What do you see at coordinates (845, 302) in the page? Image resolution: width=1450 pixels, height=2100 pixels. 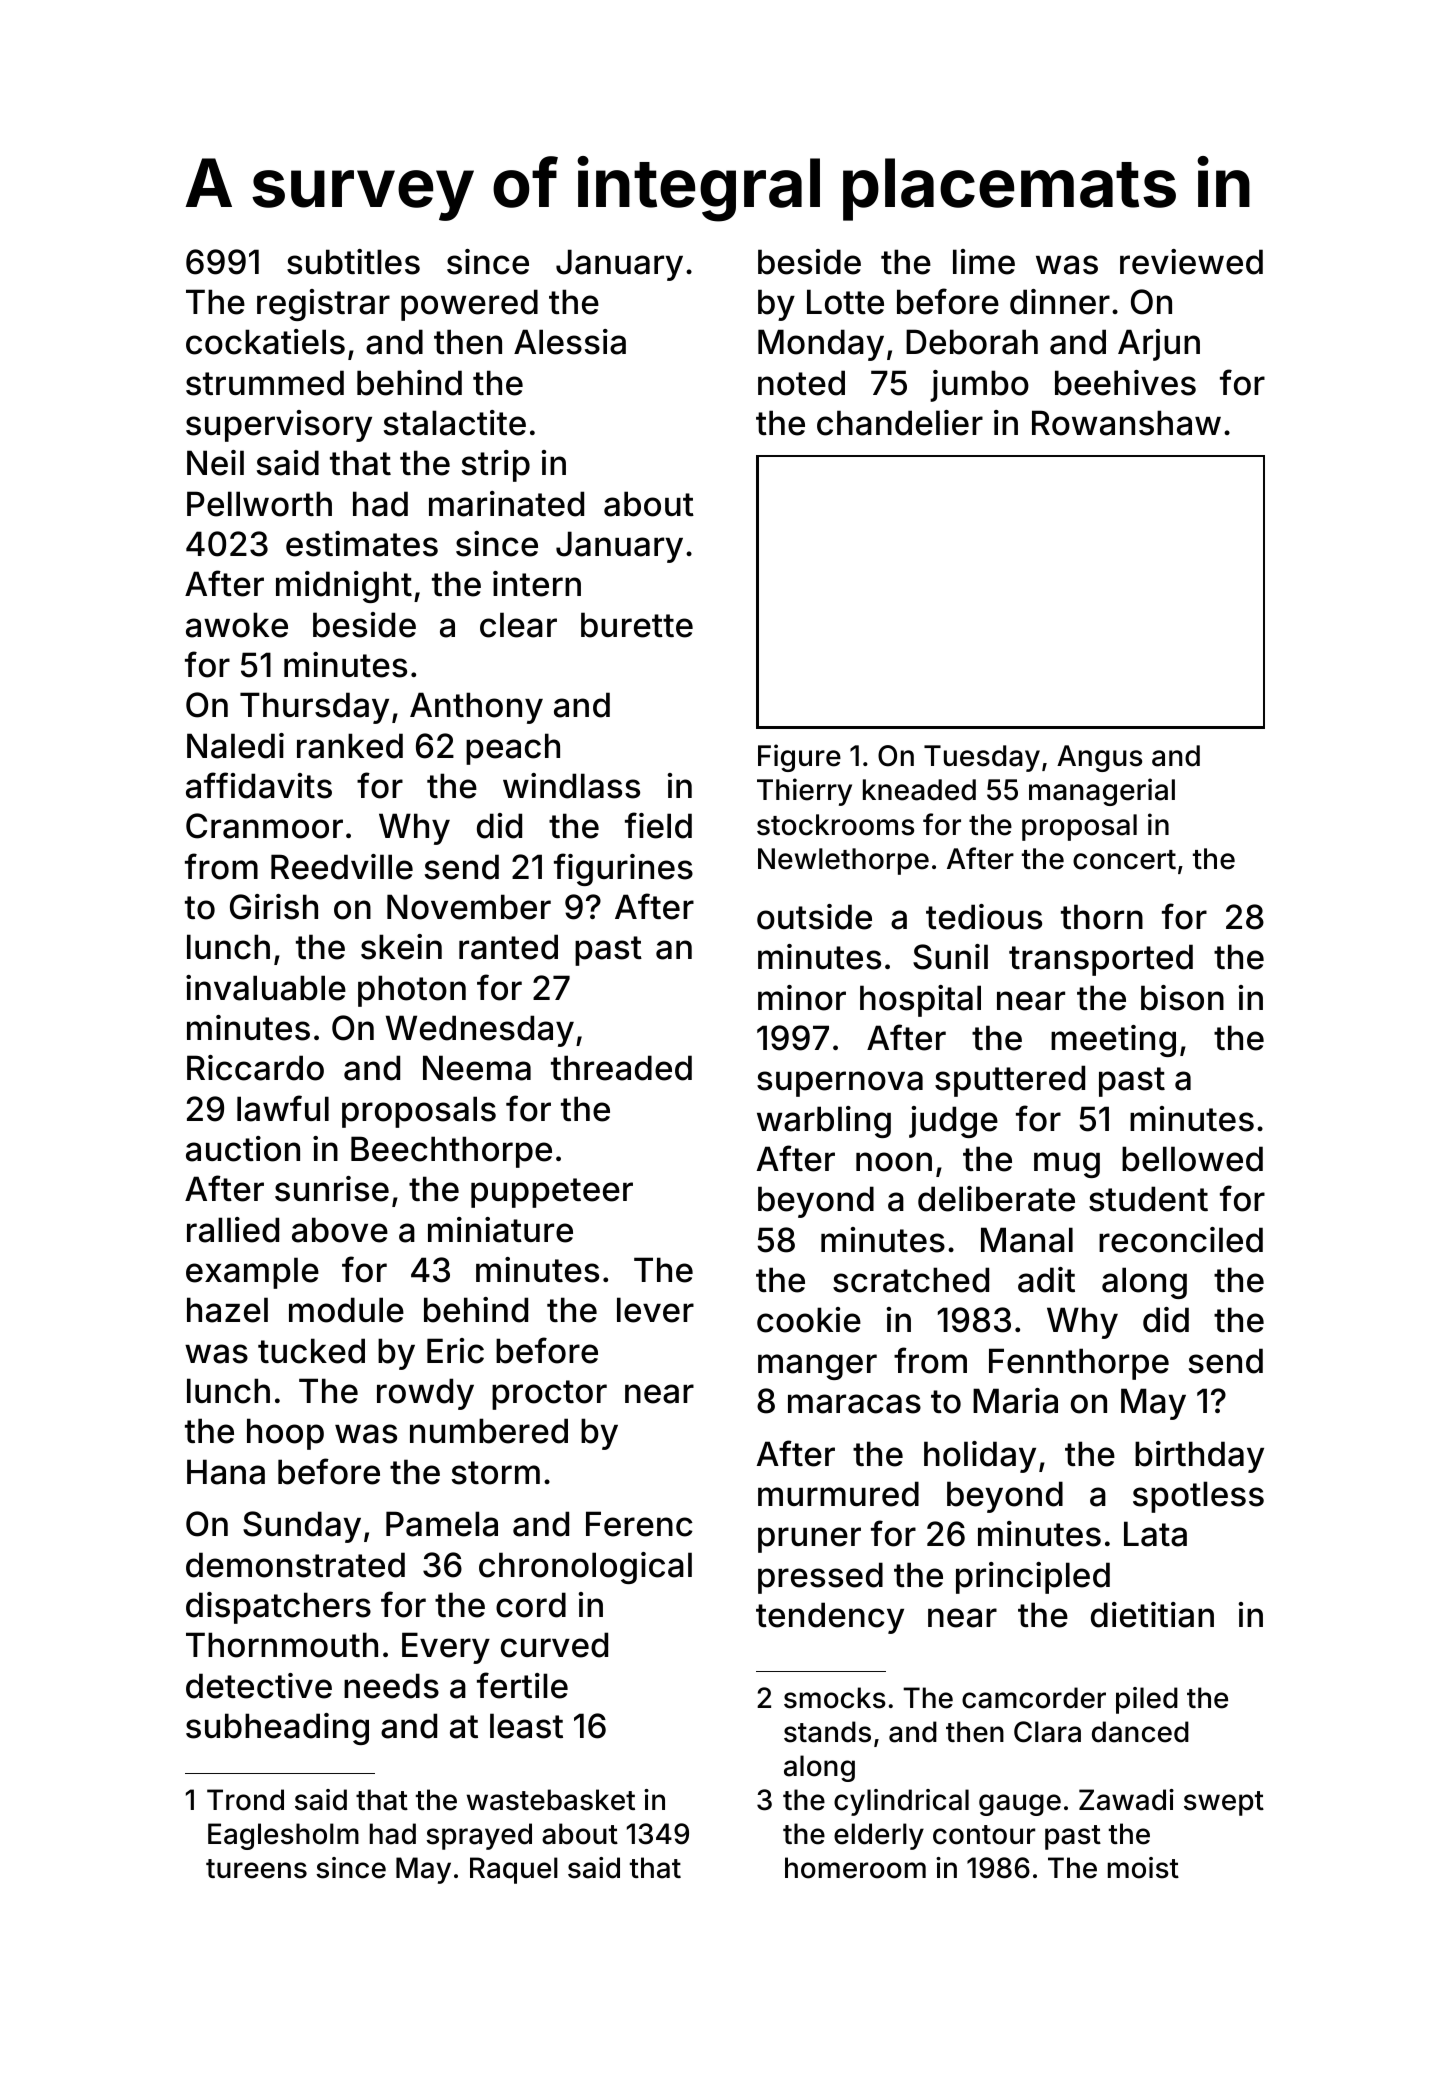 I see `Lotte` at bounding box center [845, 302].
